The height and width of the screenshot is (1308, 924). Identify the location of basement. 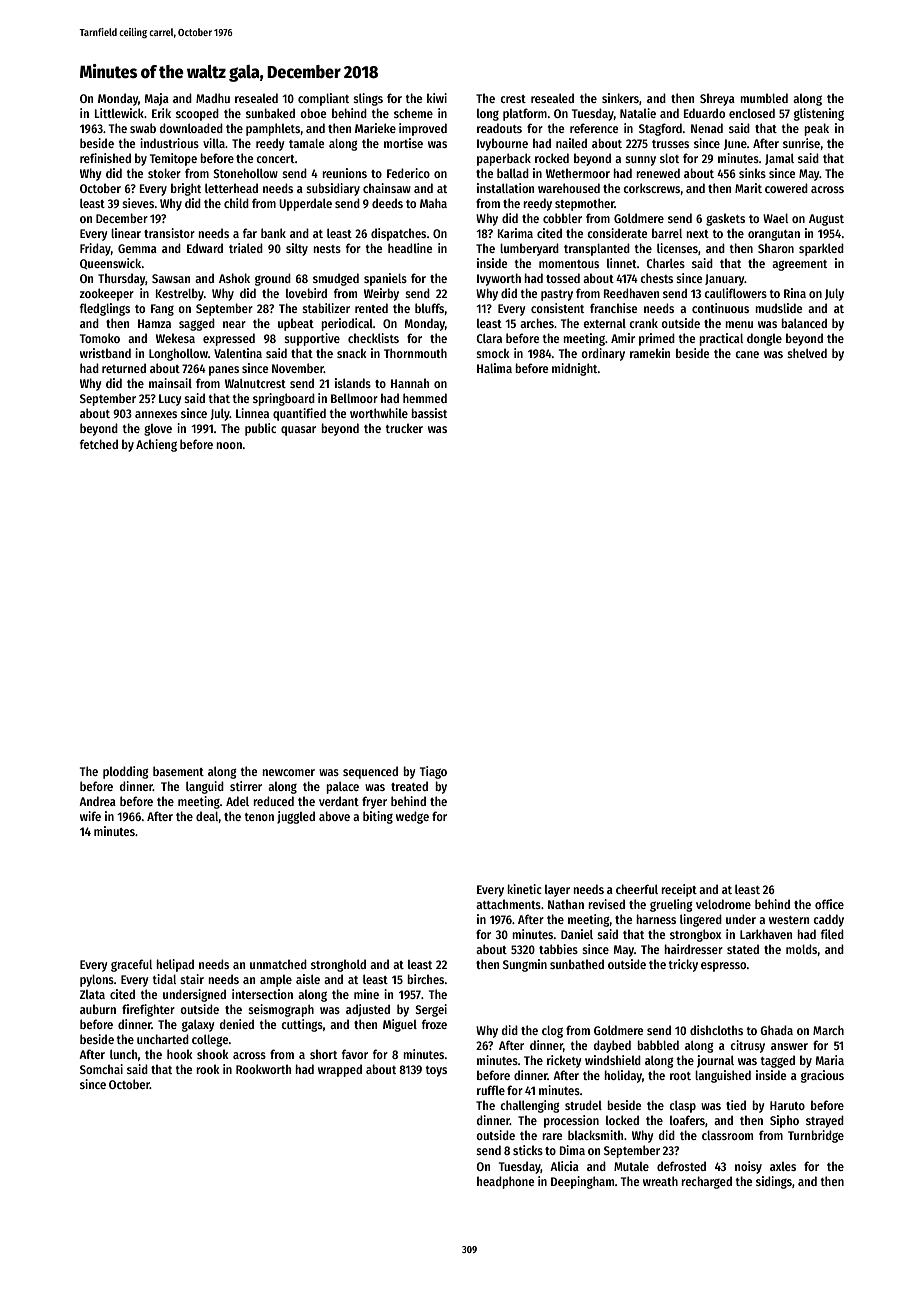
(178, 771).
